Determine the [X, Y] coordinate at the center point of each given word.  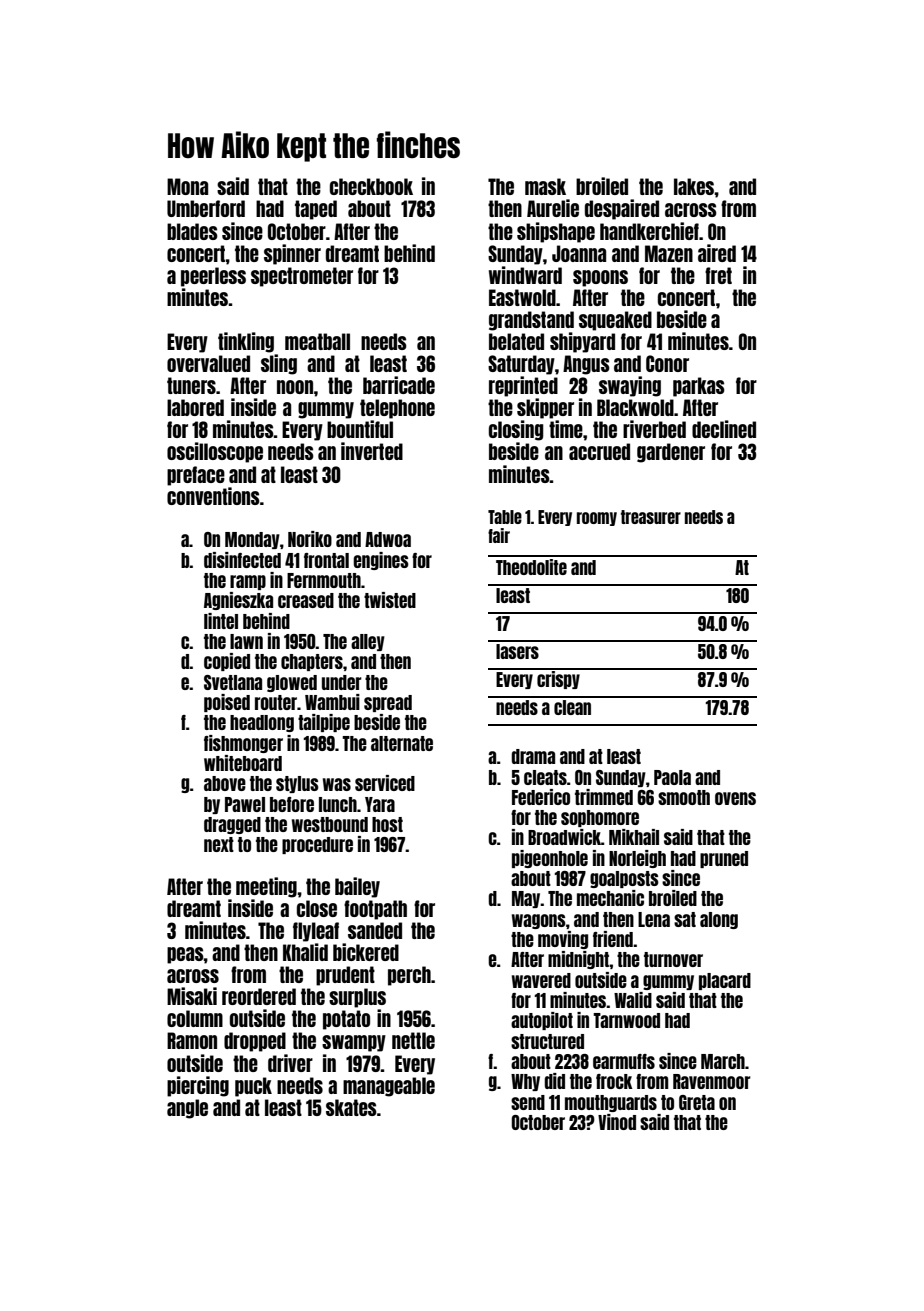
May [526, 899]
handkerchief [649, 231]
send [528, 1102]
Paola [672, 777]
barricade [399, 385]
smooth [684, 797]
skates [351, 1107]
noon [295, 387]
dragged [232, 825]
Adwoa [388, 539]
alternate [402, 743]
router [276, 702]
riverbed [654, 429]
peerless [213, 277]
